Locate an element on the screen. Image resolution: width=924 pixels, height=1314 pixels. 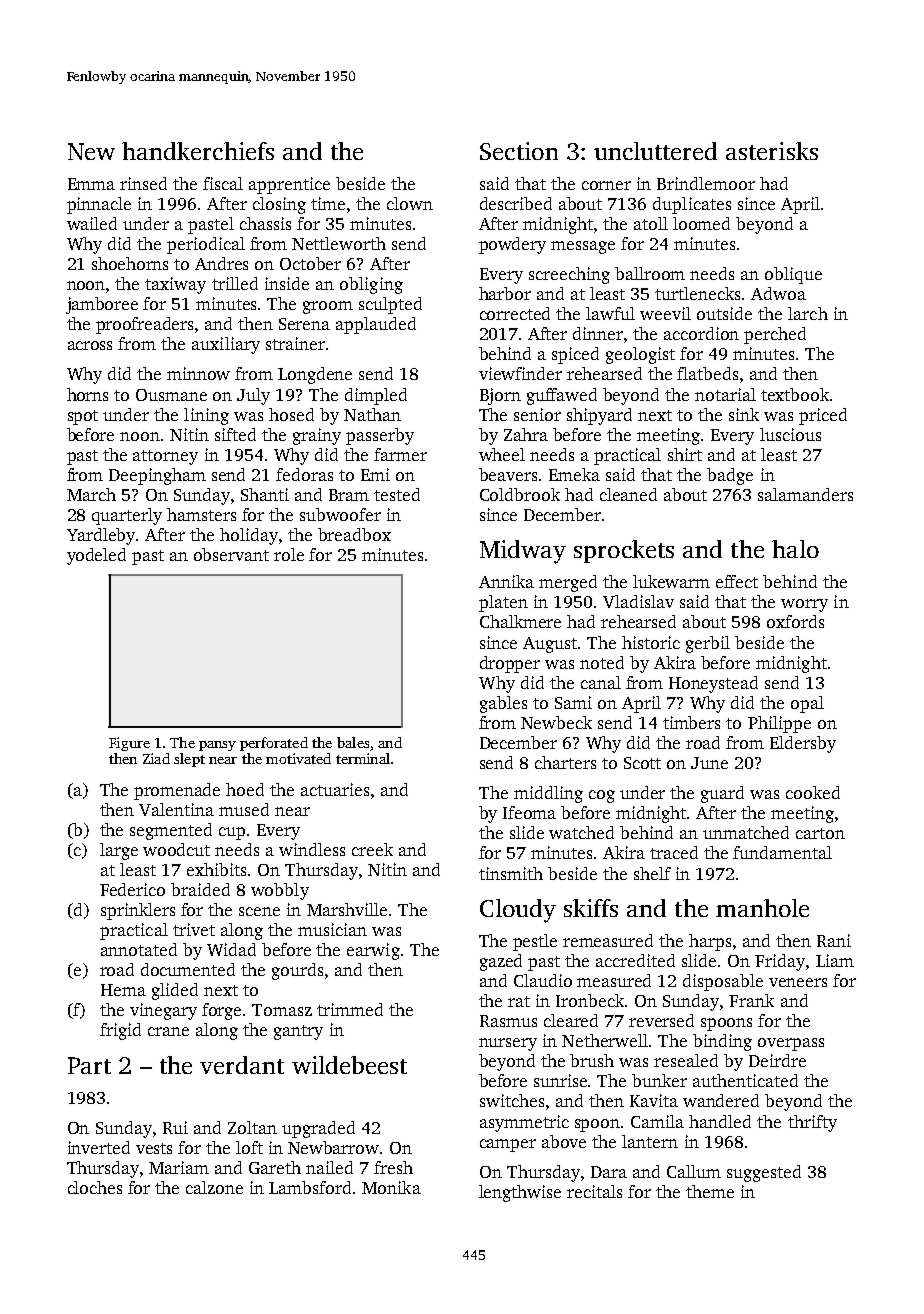
Ifeoma is located at coordinates (529, 812).
